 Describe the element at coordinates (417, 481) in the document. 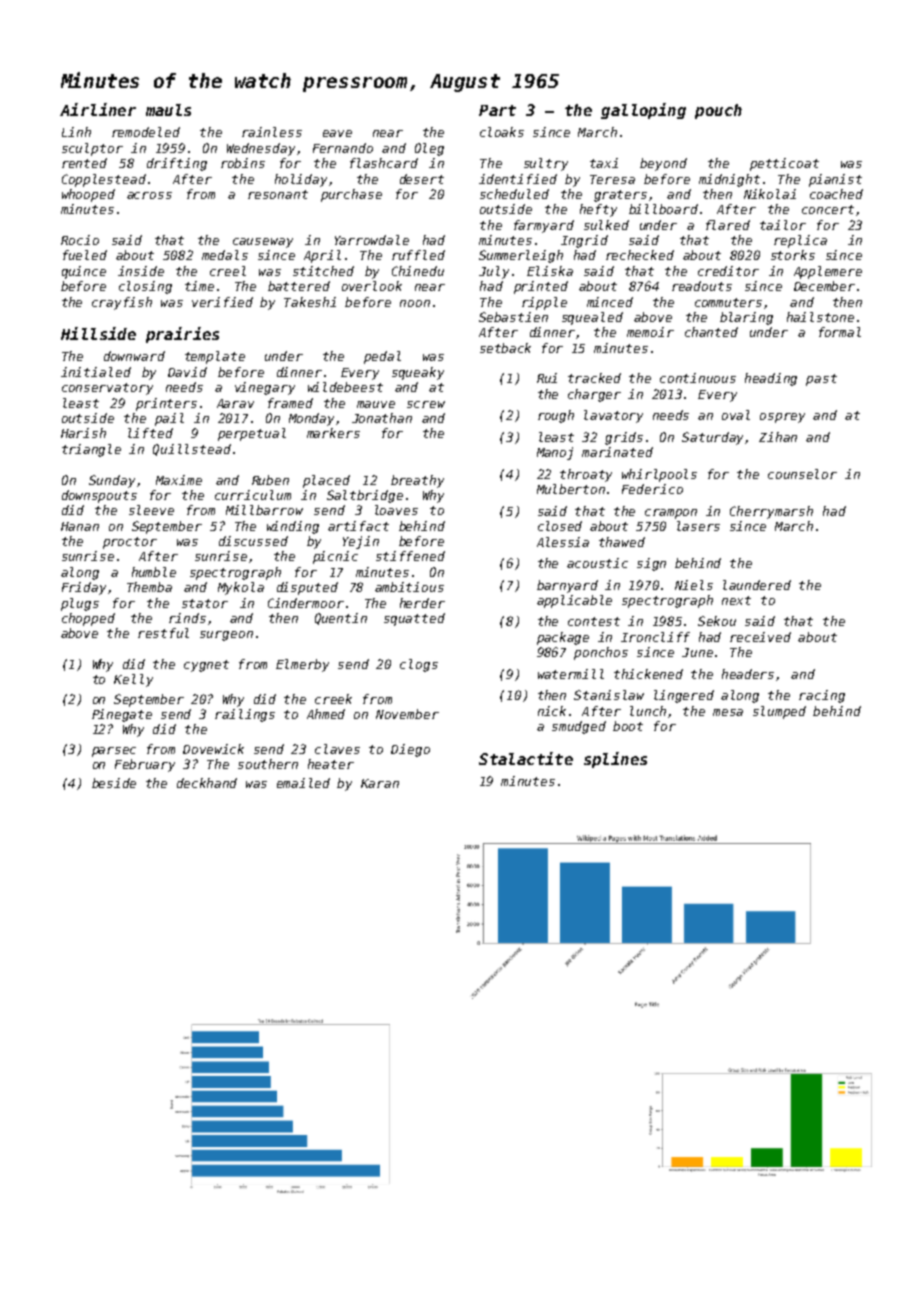

I see `breathy` at that location.
